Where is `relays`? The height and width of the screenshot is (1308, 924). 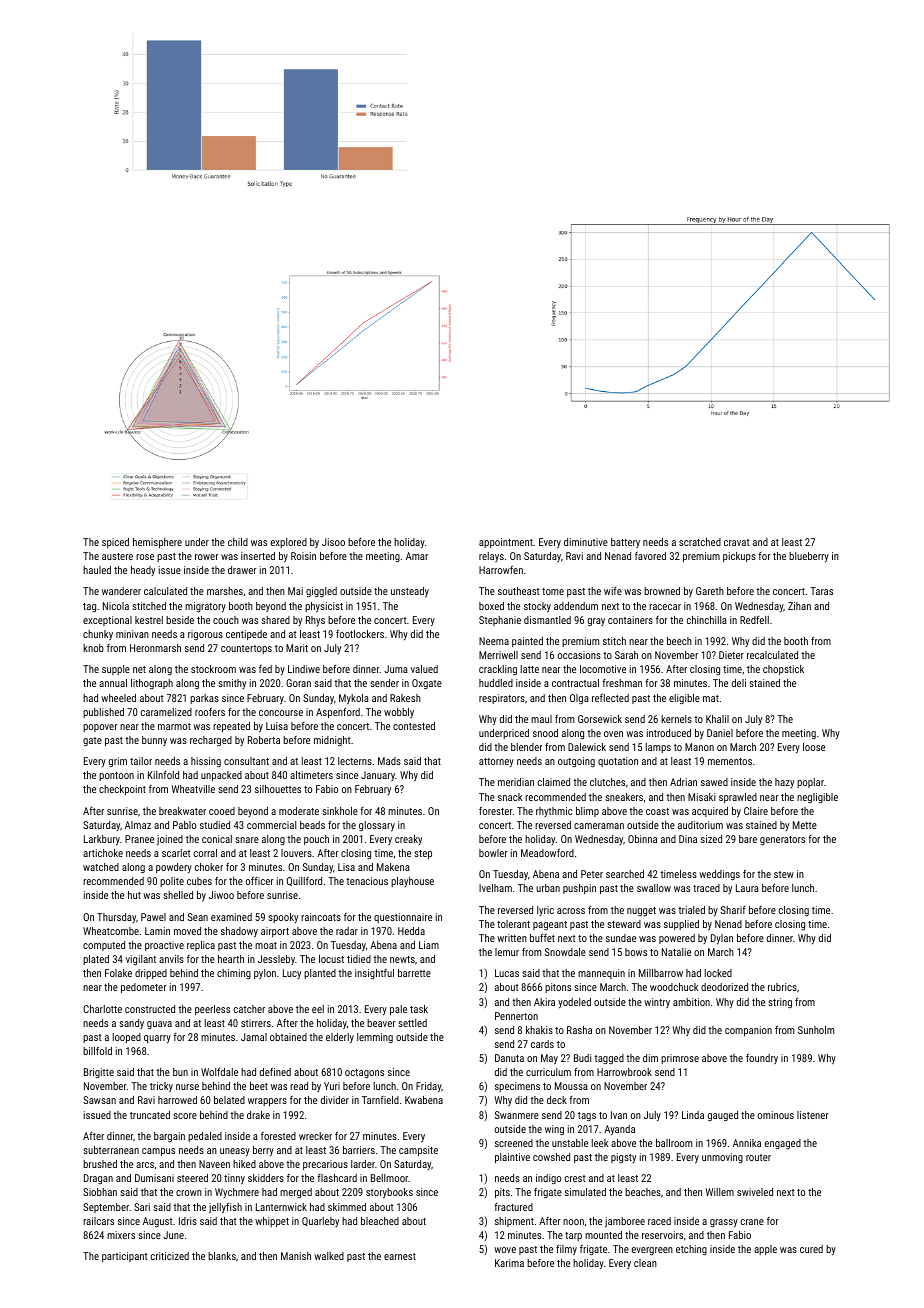
relays is located at coordinates (491, 557).
